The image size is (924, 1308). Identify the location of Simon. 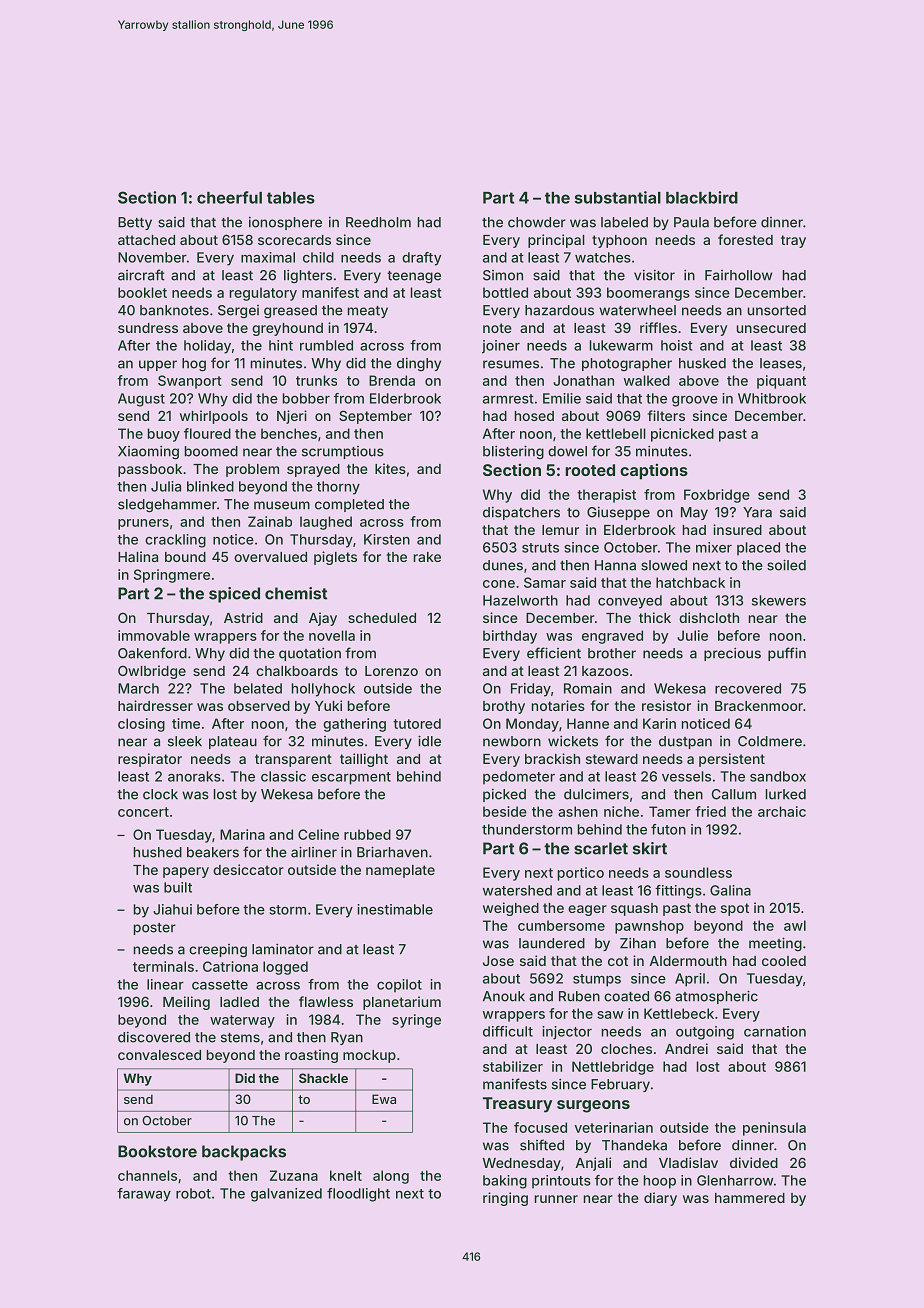
(503, 275).
